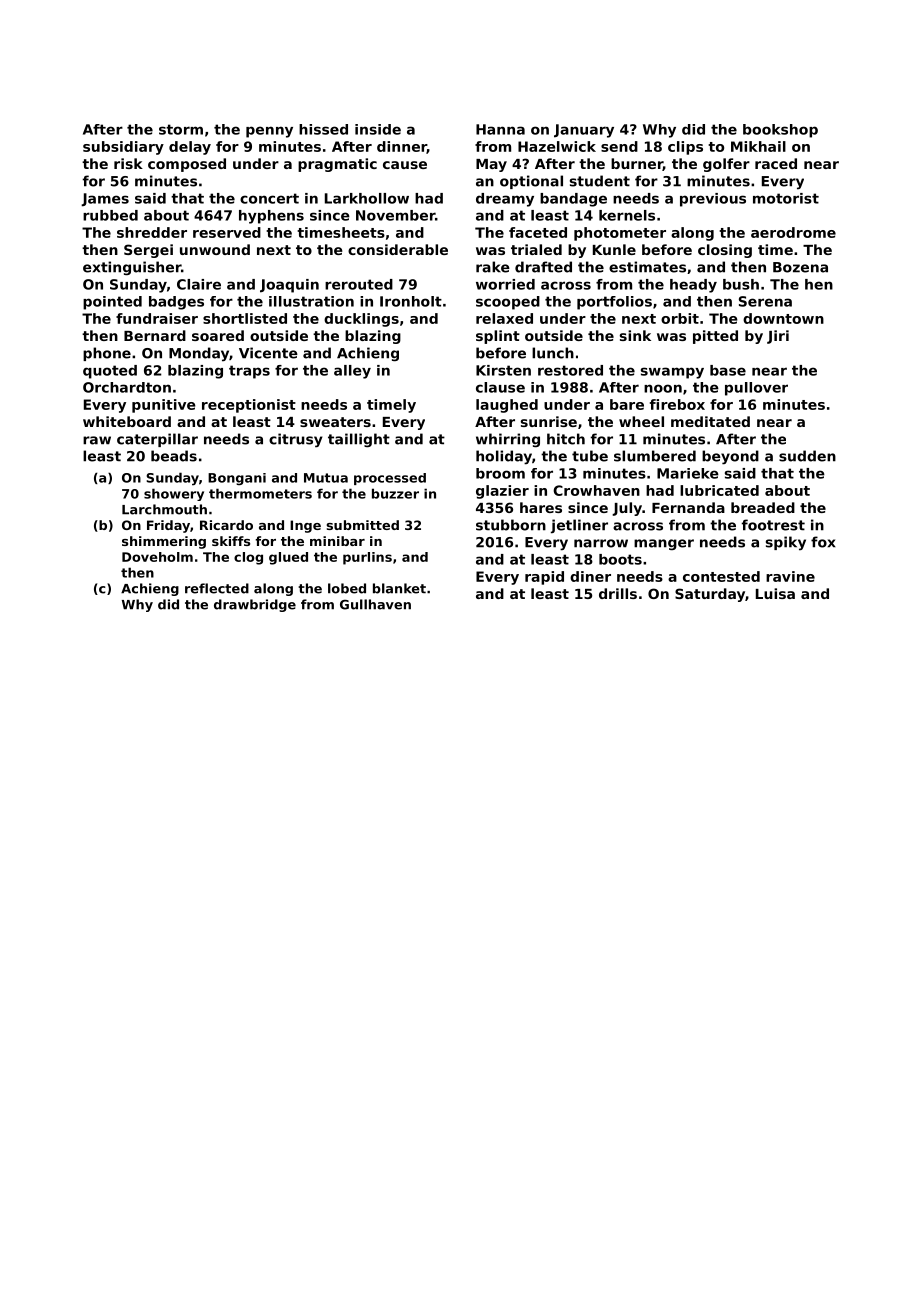 This document has height=1308, width=924. Describe the element at coordinates (728, 370) in the document. I see `base` at that location.
